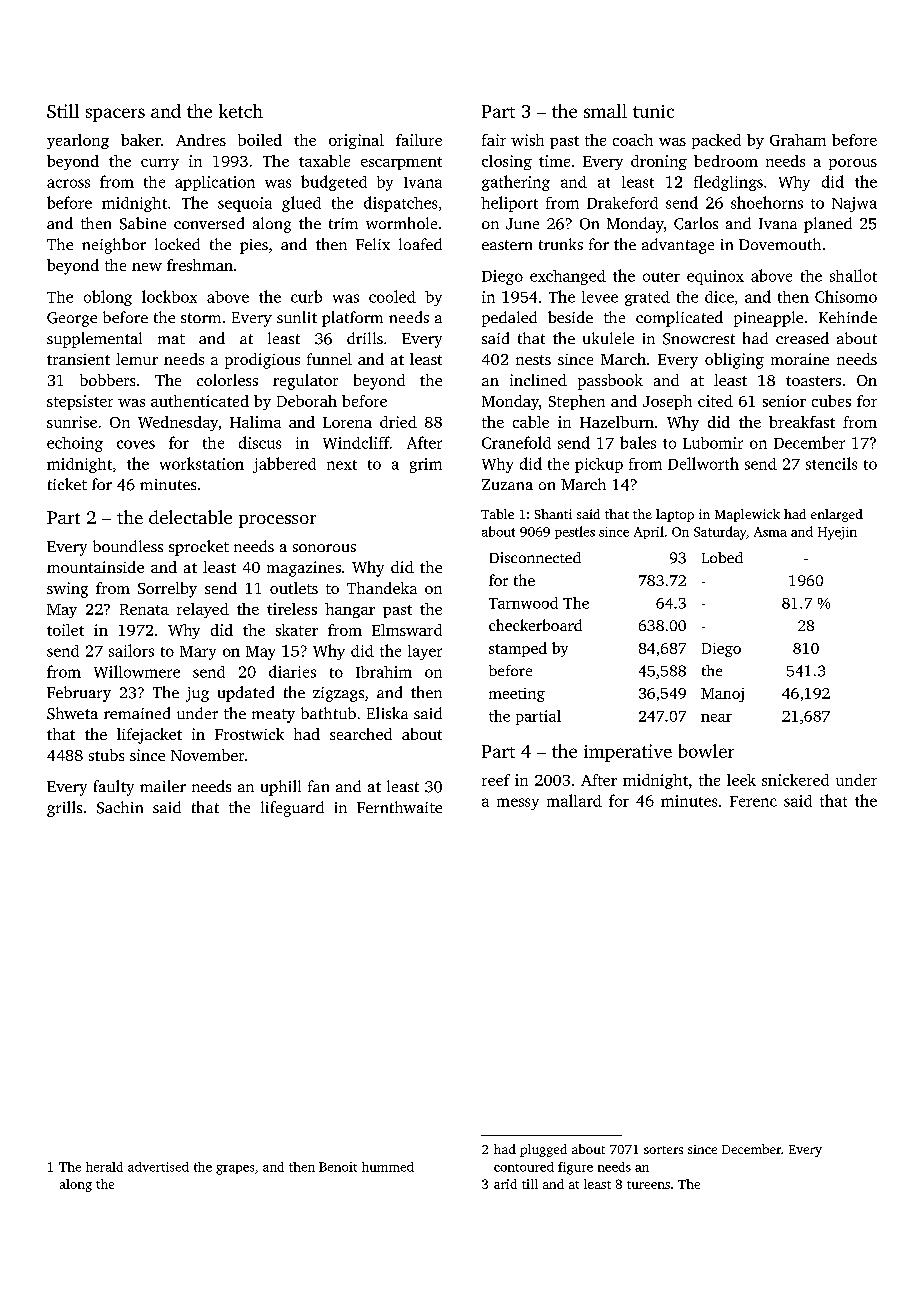 The image size is (924, 1308). What do you see at coordinates (663, 1150) in the image?
I see `sorters` at bounding box center [663, 1150].
